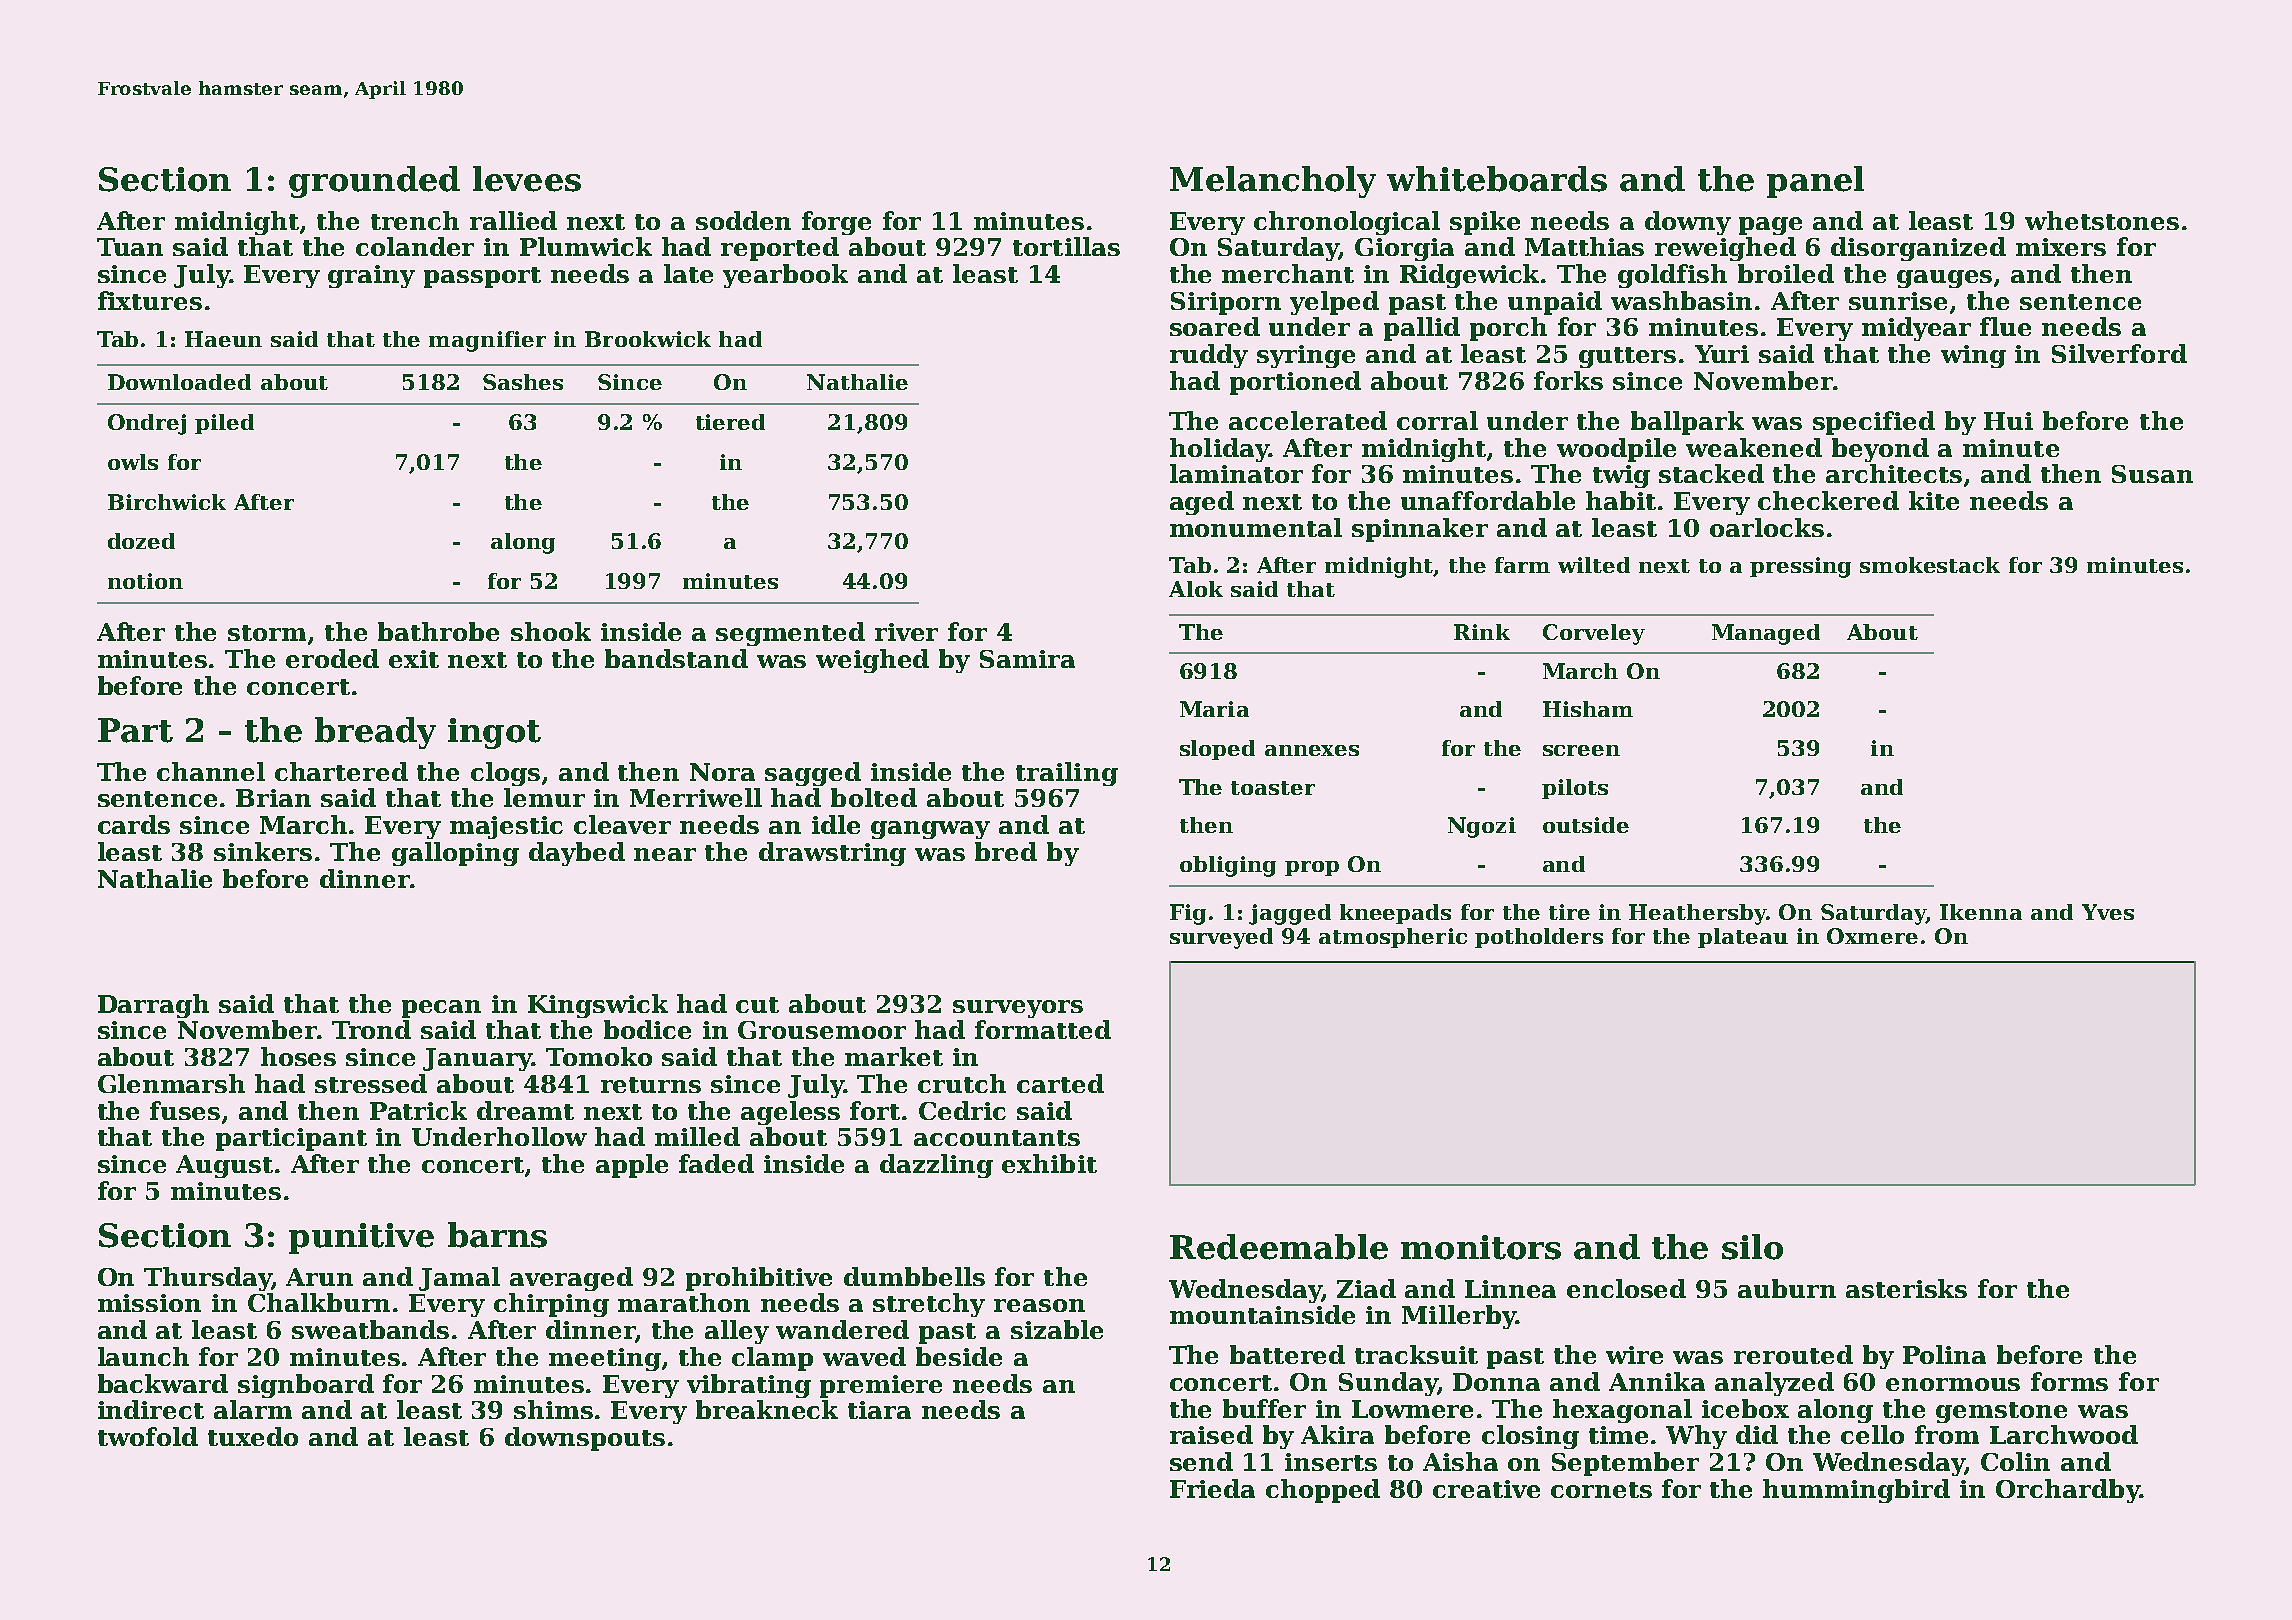  What do you see at coordinates (1212, 1488) in the image?
I see `Frieda` at bounding box center [1212, 1488].
